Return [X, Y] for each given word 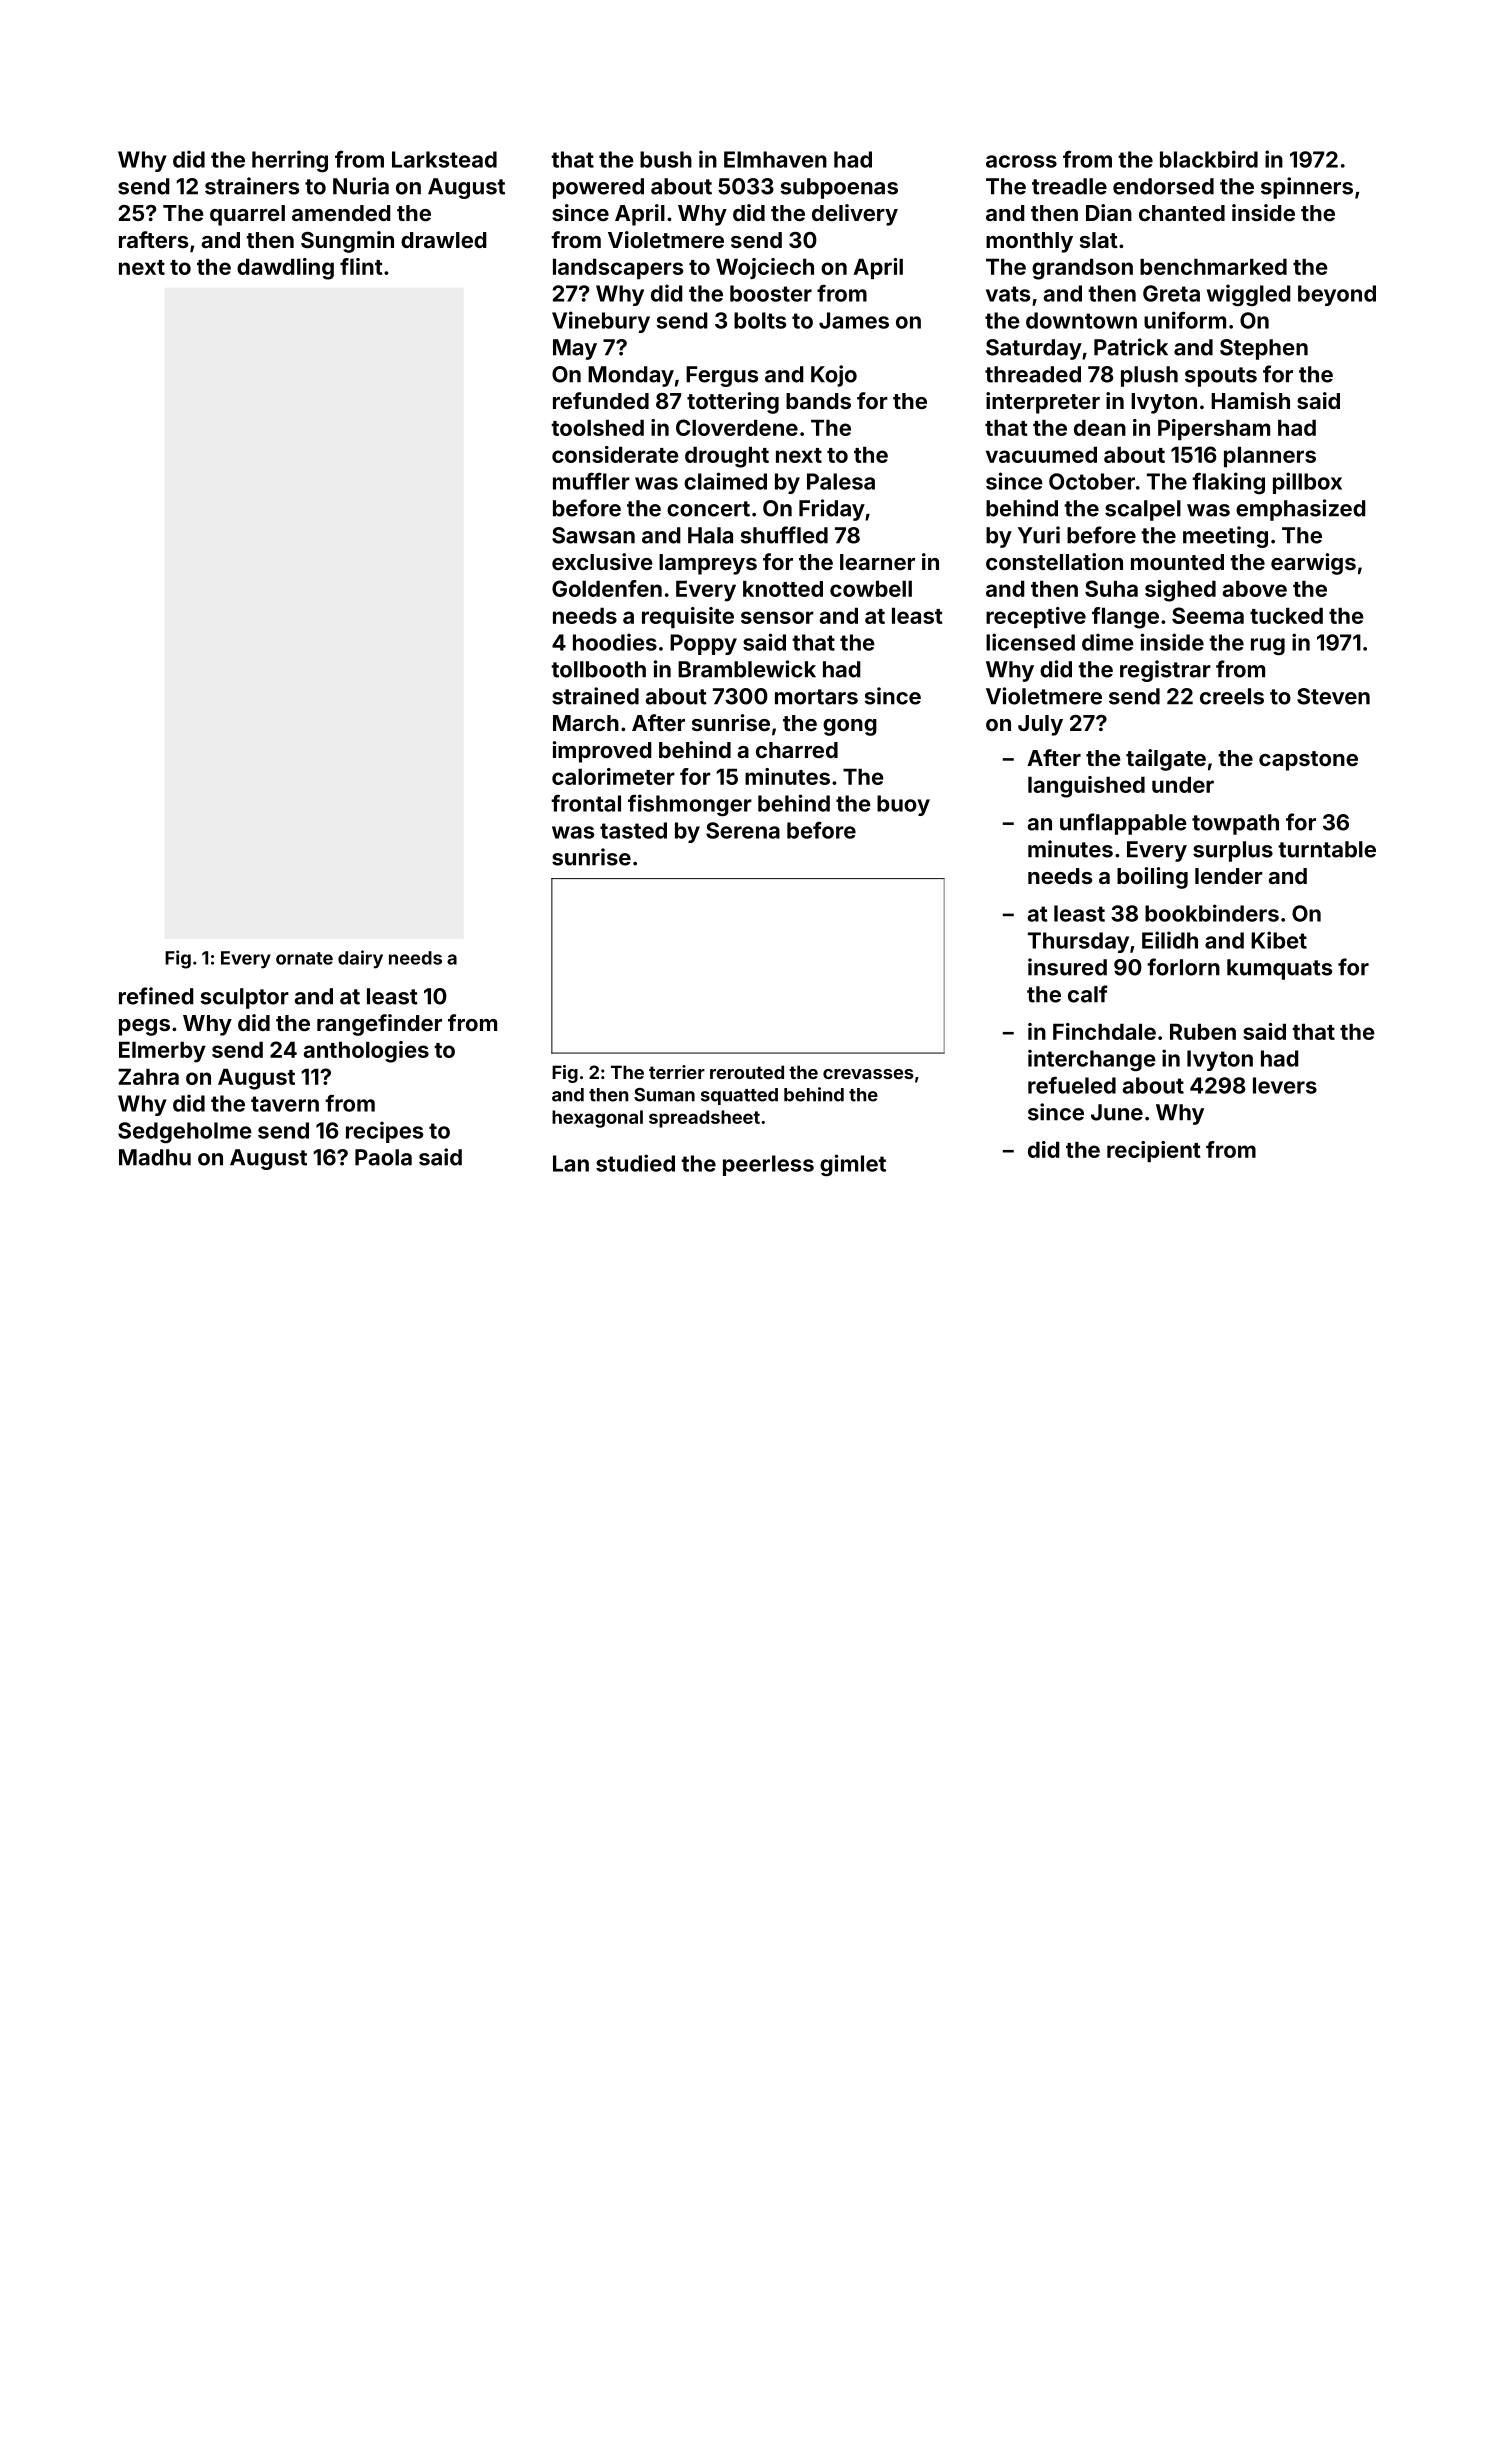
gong [850, 727]
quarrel [247, 215]
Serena [743, 830]
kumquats [1279, 969]
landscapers [618, 268]
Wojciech [765, 268]
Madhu [155, 1157]
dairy [360, 959]
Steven [1333, 696]
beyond [1337, 295]
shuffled [784, 535]
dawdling [285, 269]
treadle [1069, 186]
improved [602, 752]
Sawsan [593, 535]
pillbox [1307, 483]
